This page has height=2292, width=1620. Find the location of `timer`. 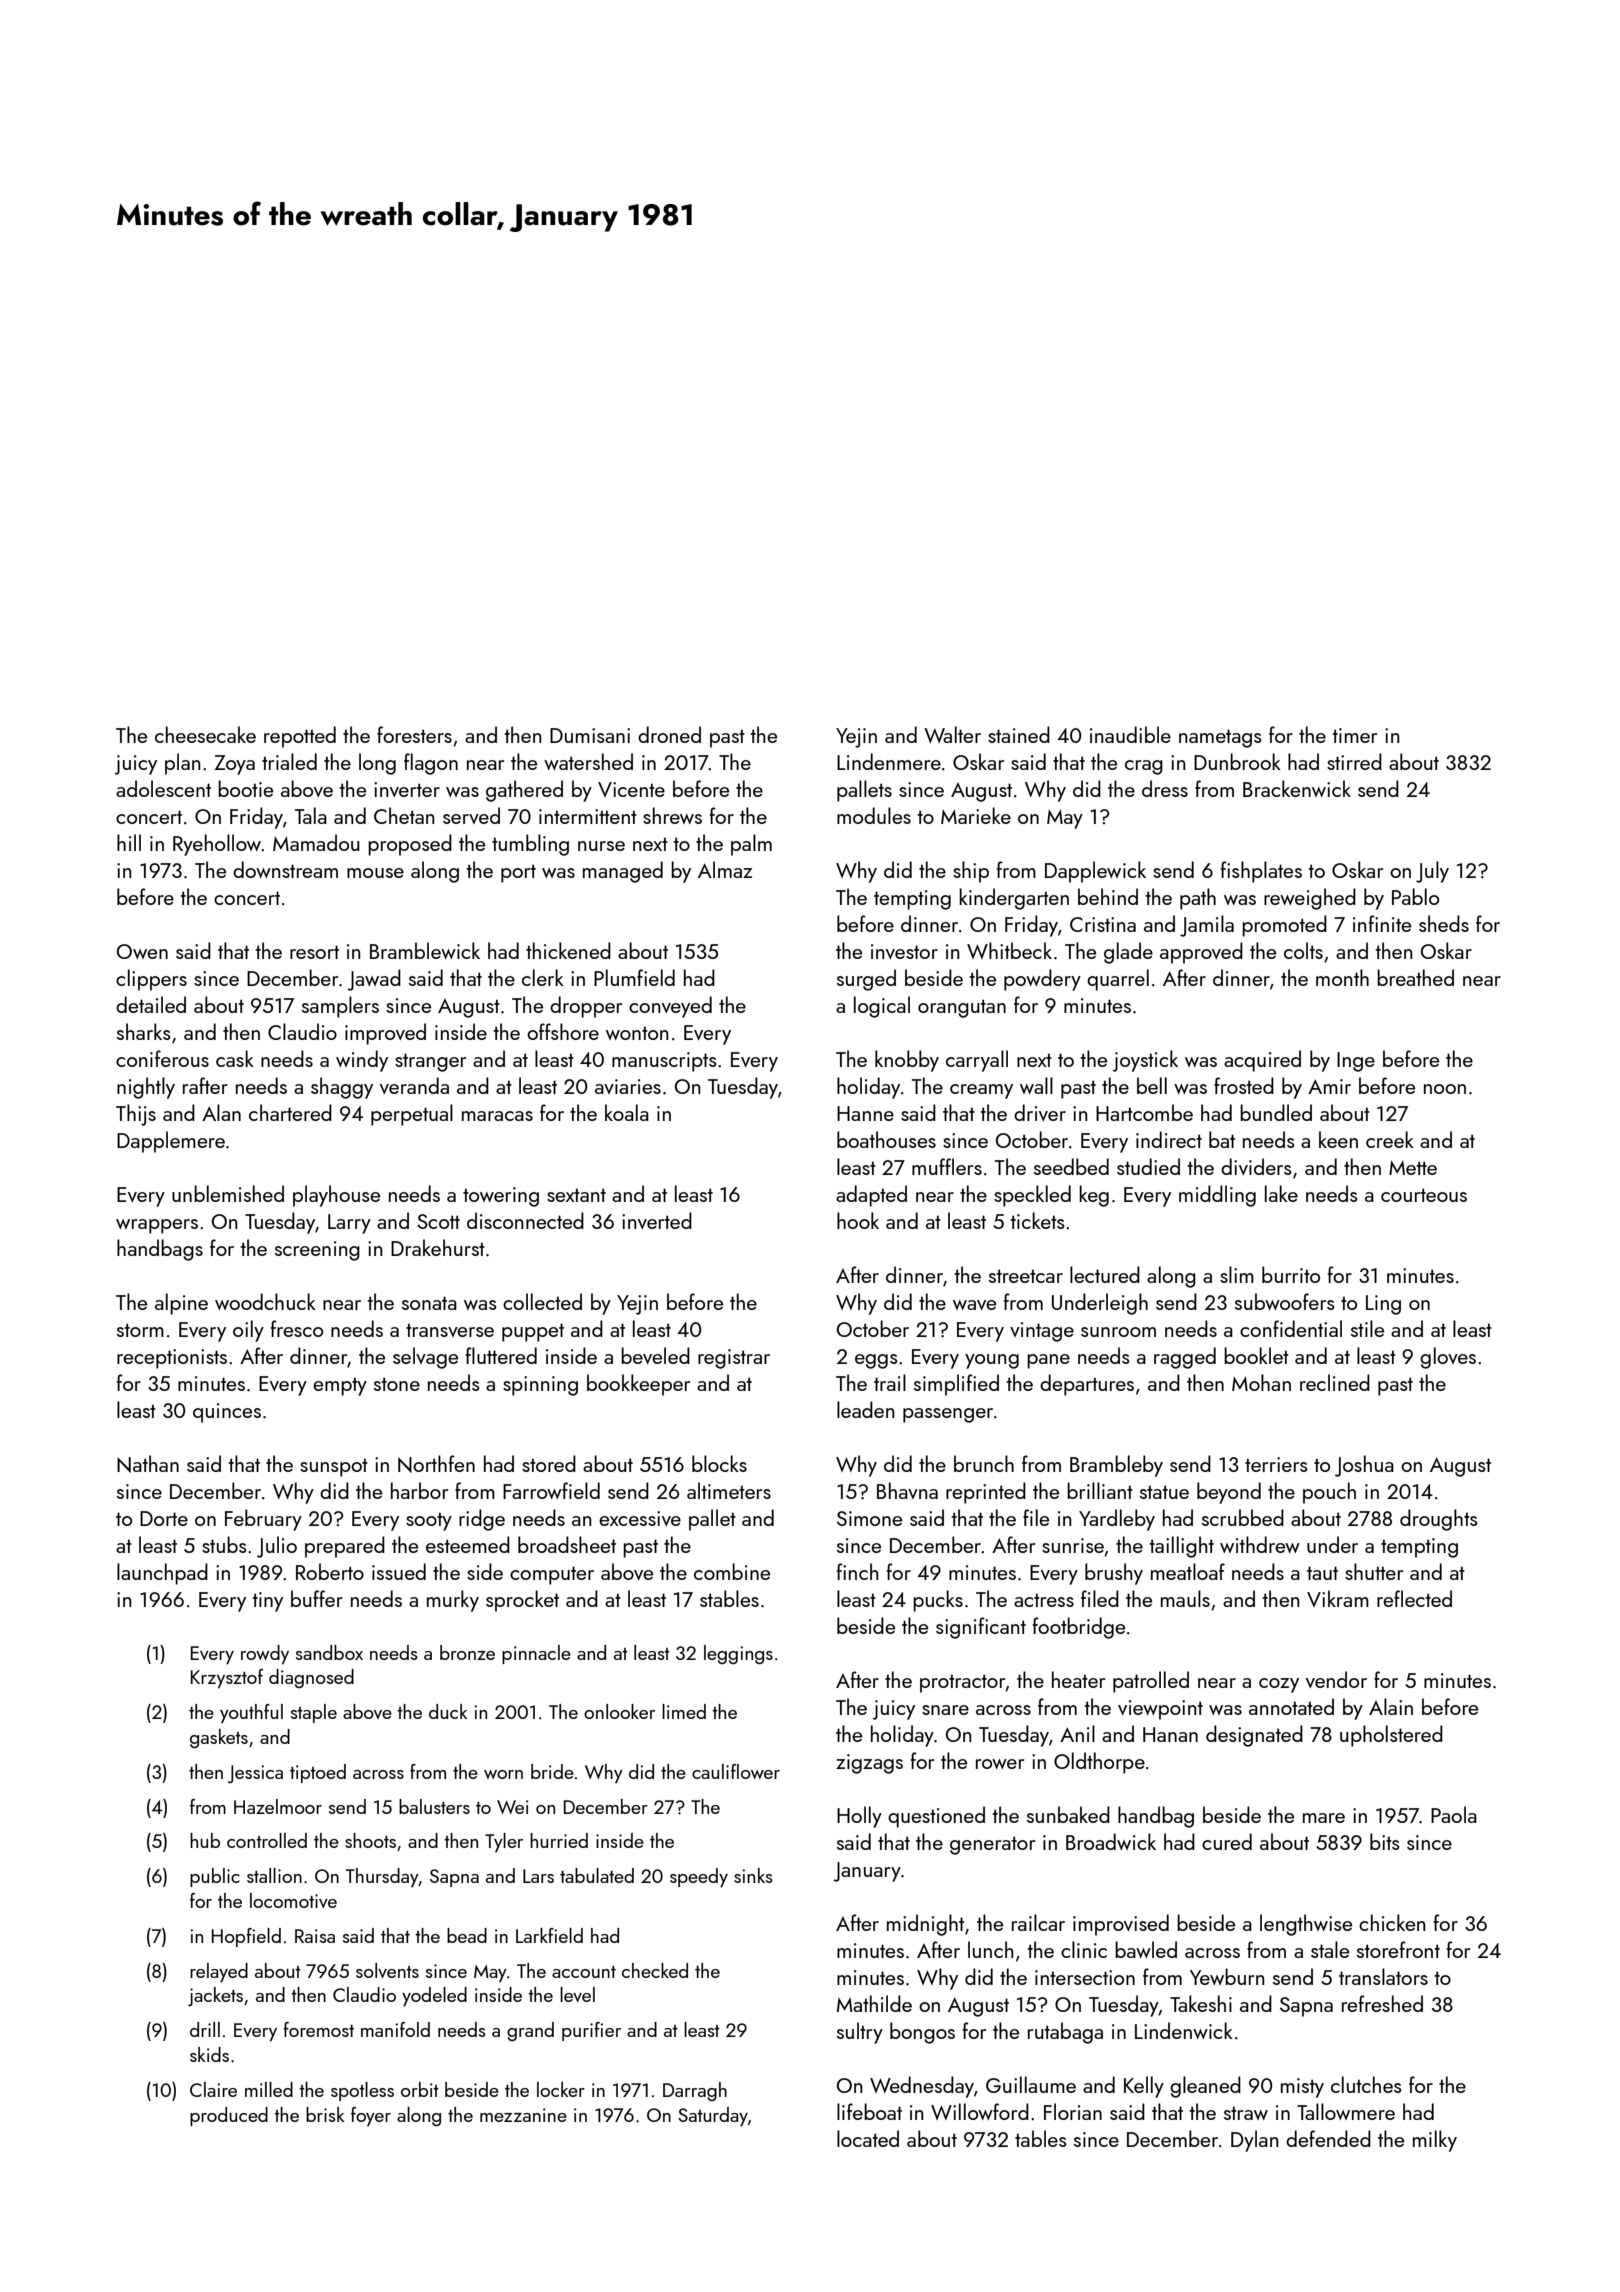

timer is located at coordinates (1354, 735).
